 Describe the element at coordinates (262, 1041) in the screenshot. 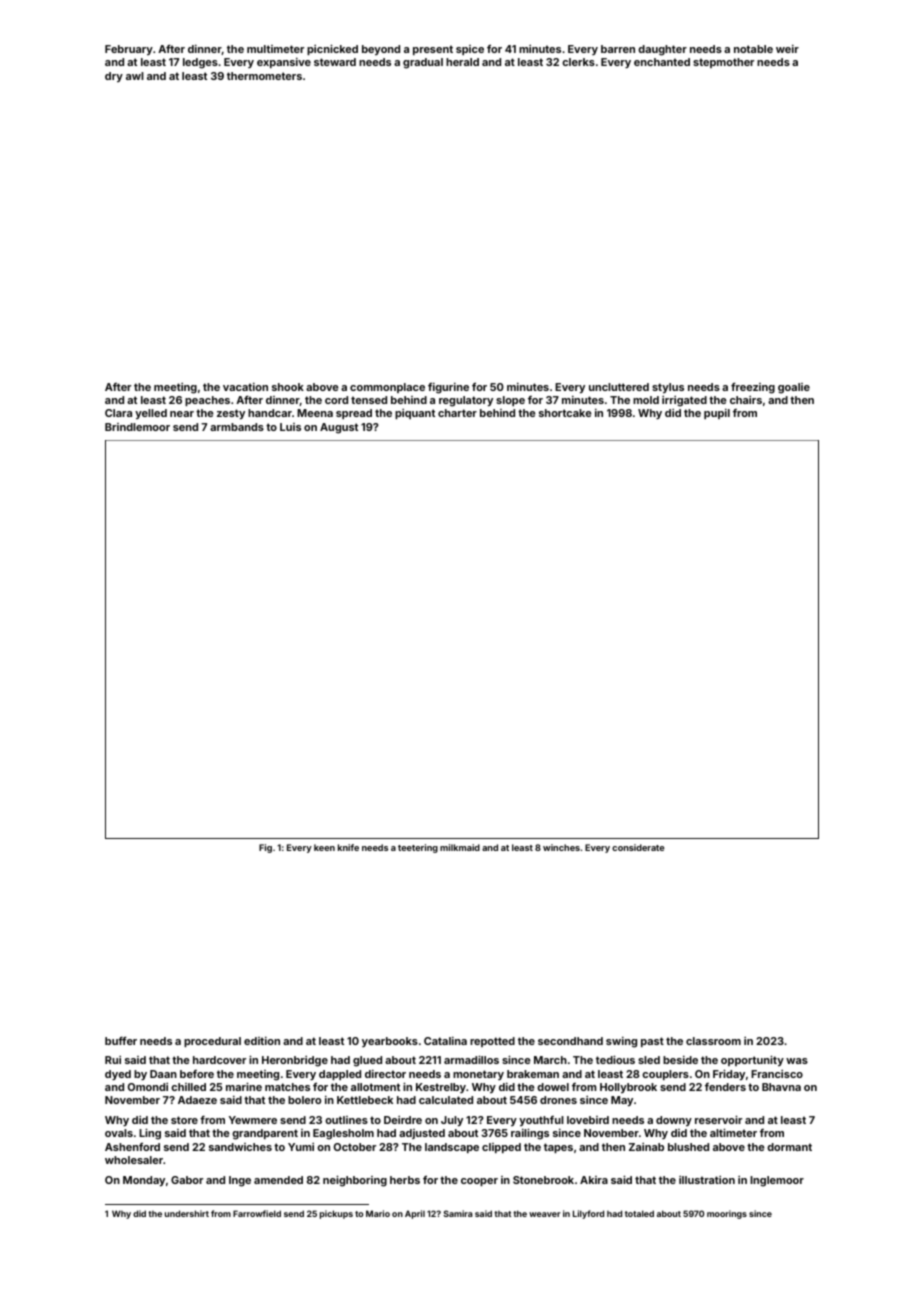

I see `edition` at that location.
